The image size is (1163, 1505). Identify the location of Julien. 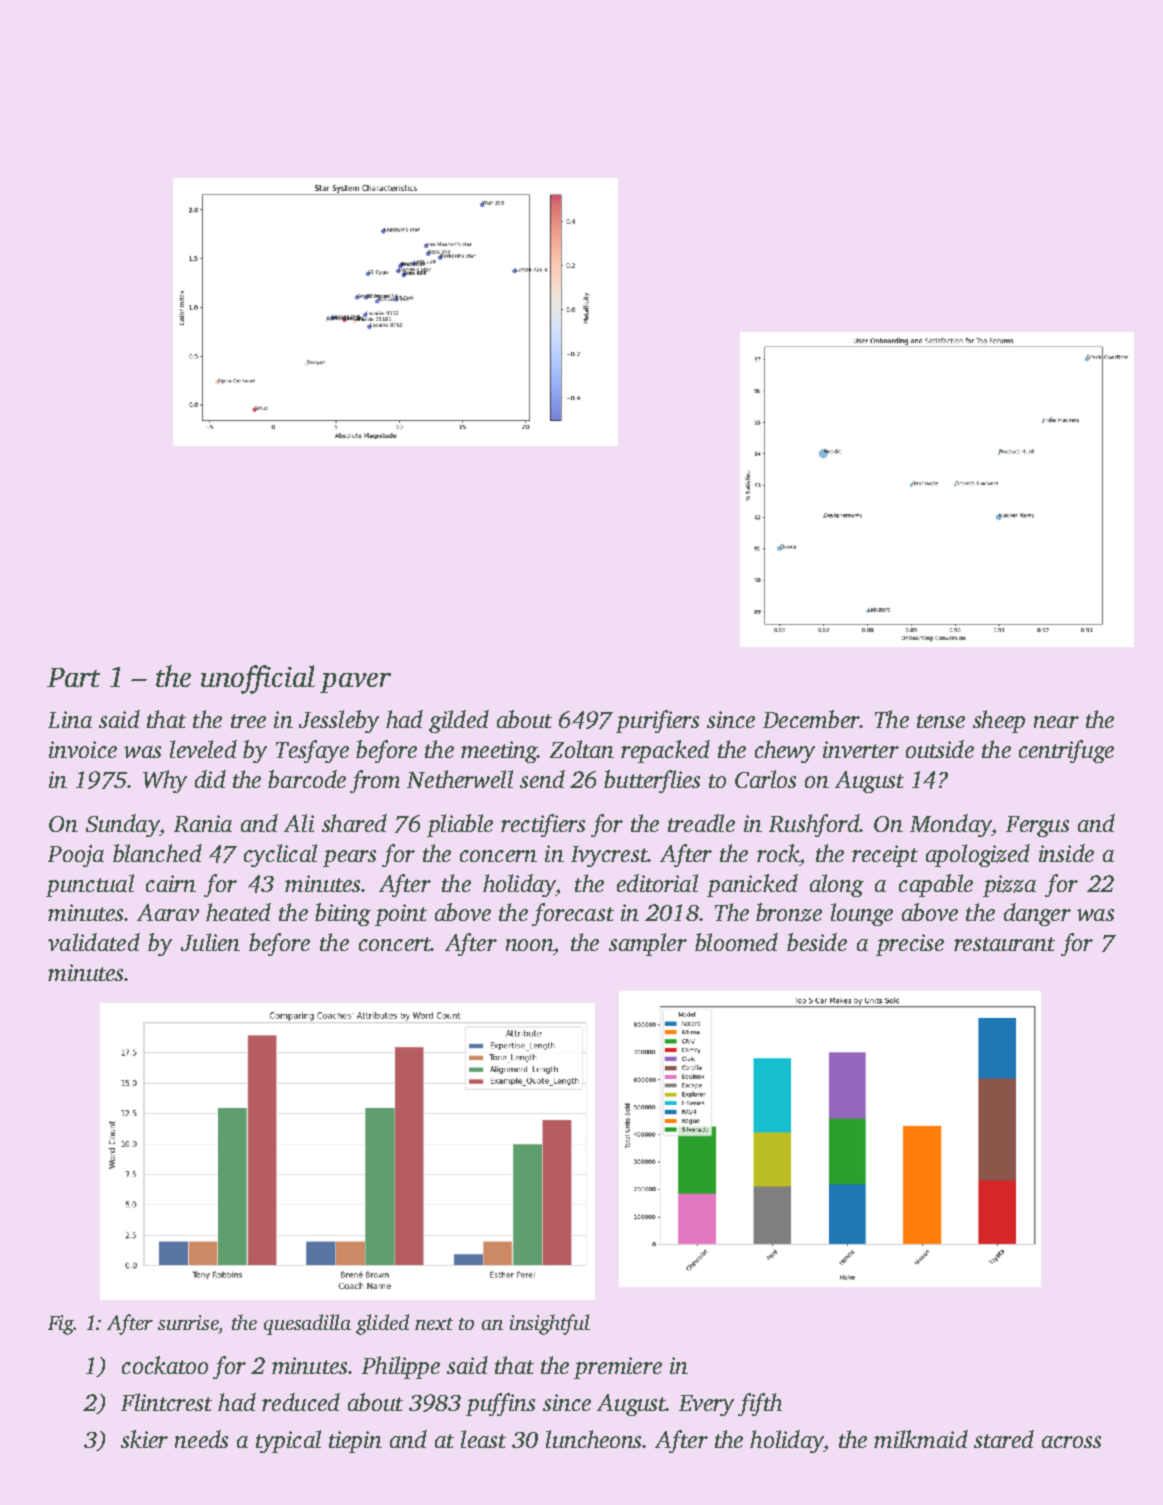
(210, 942).
